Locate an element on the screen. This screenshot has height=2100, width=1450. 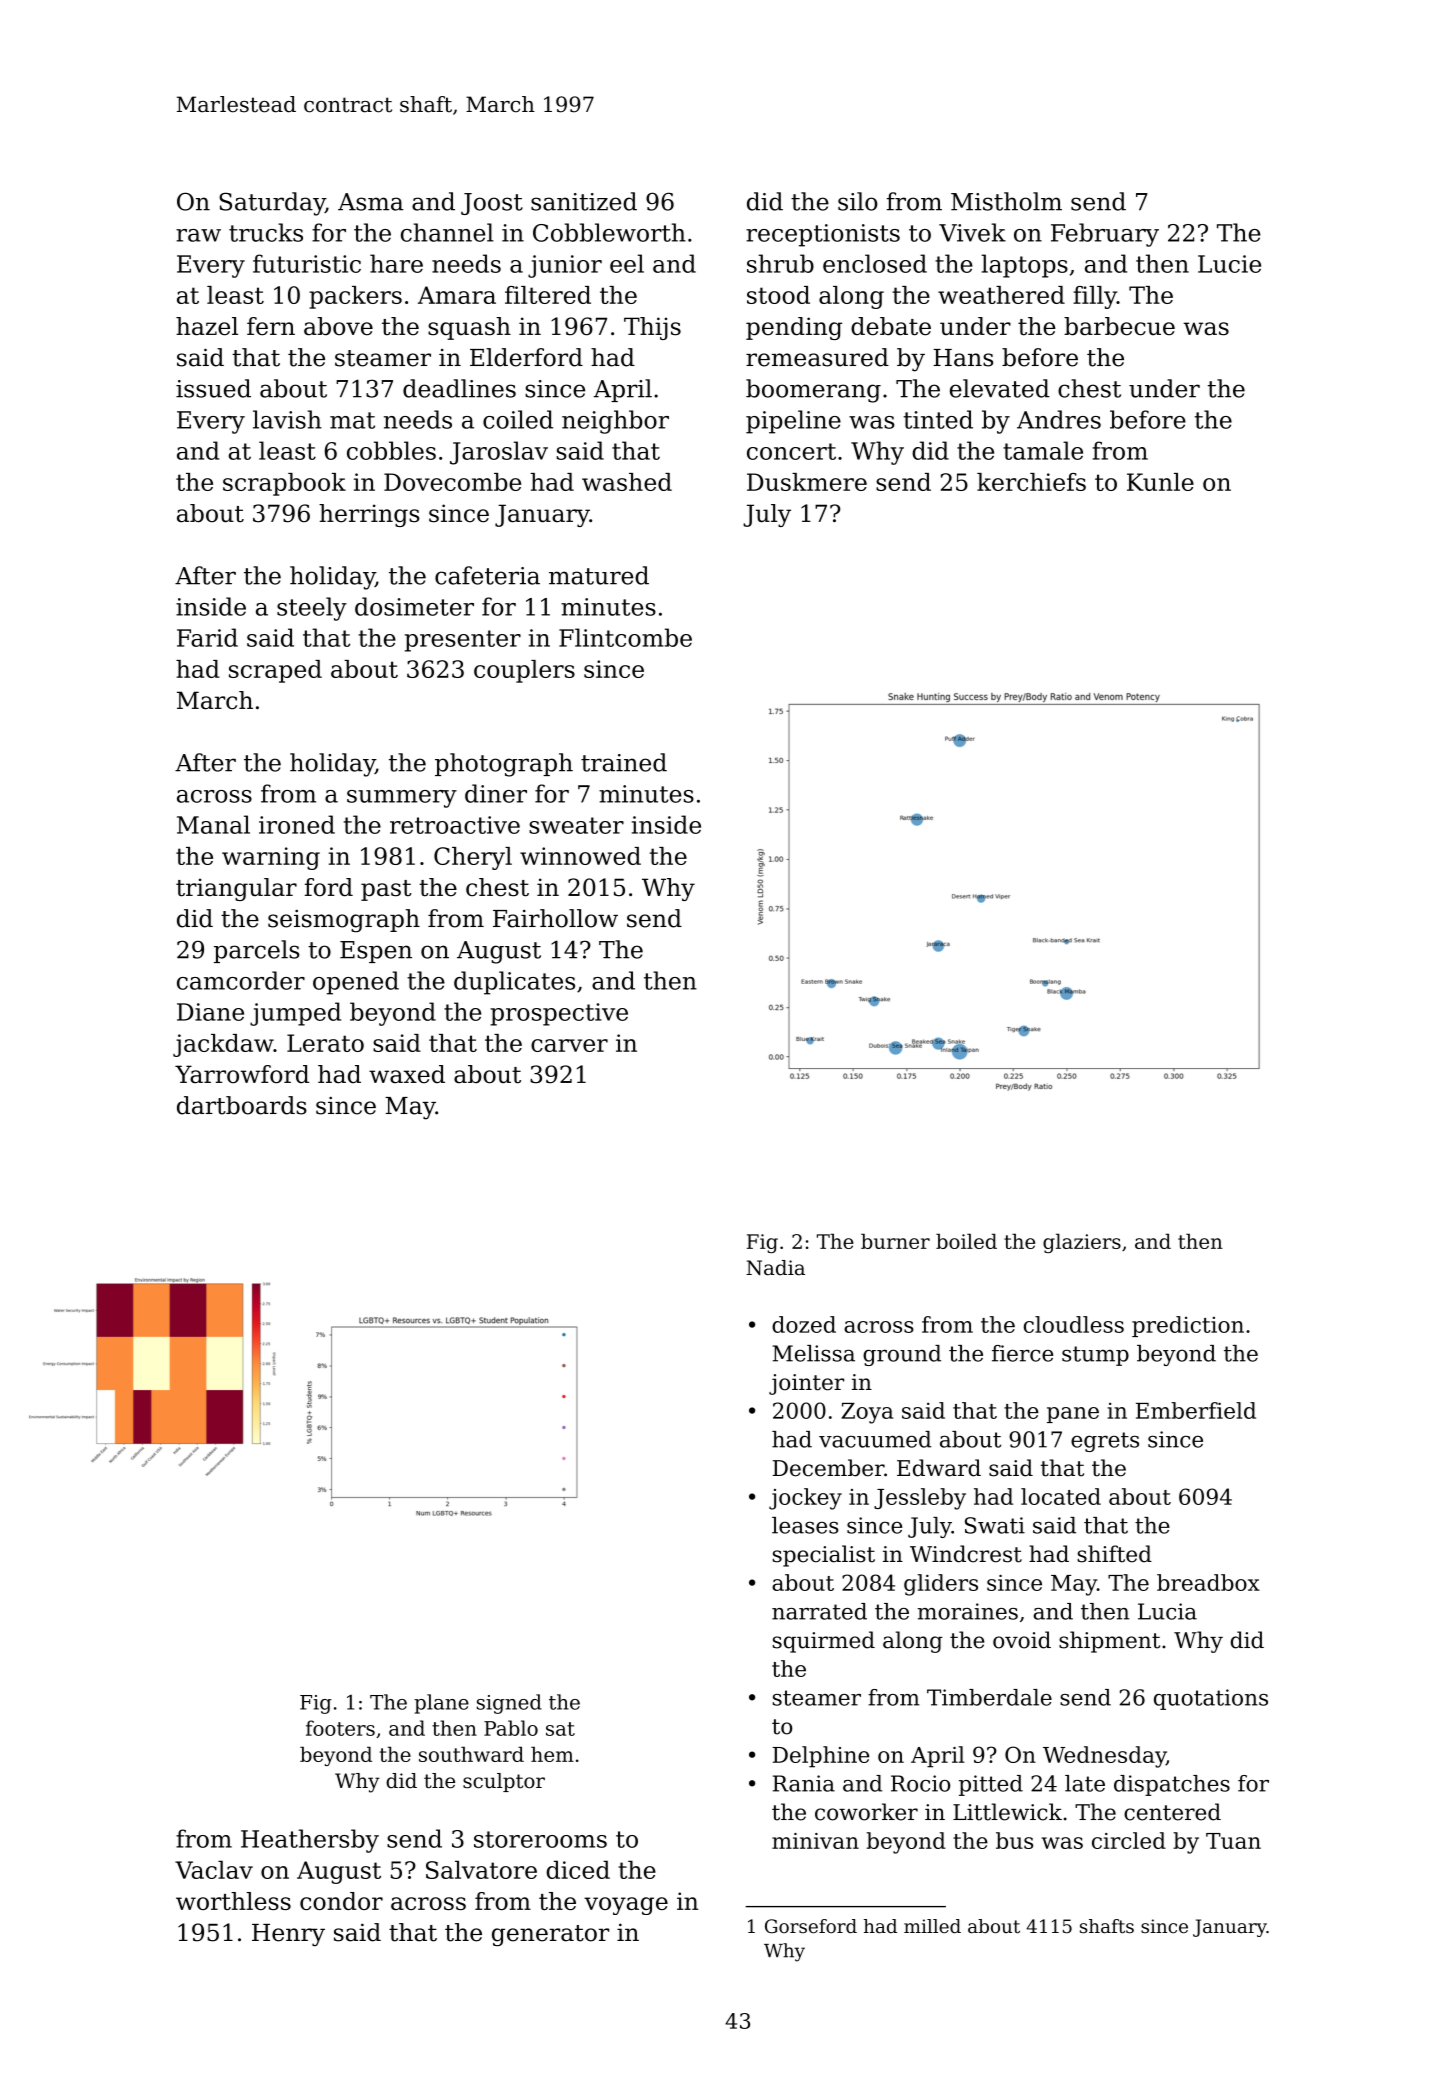
Mistholm is located at coordinates (1006, 201).
